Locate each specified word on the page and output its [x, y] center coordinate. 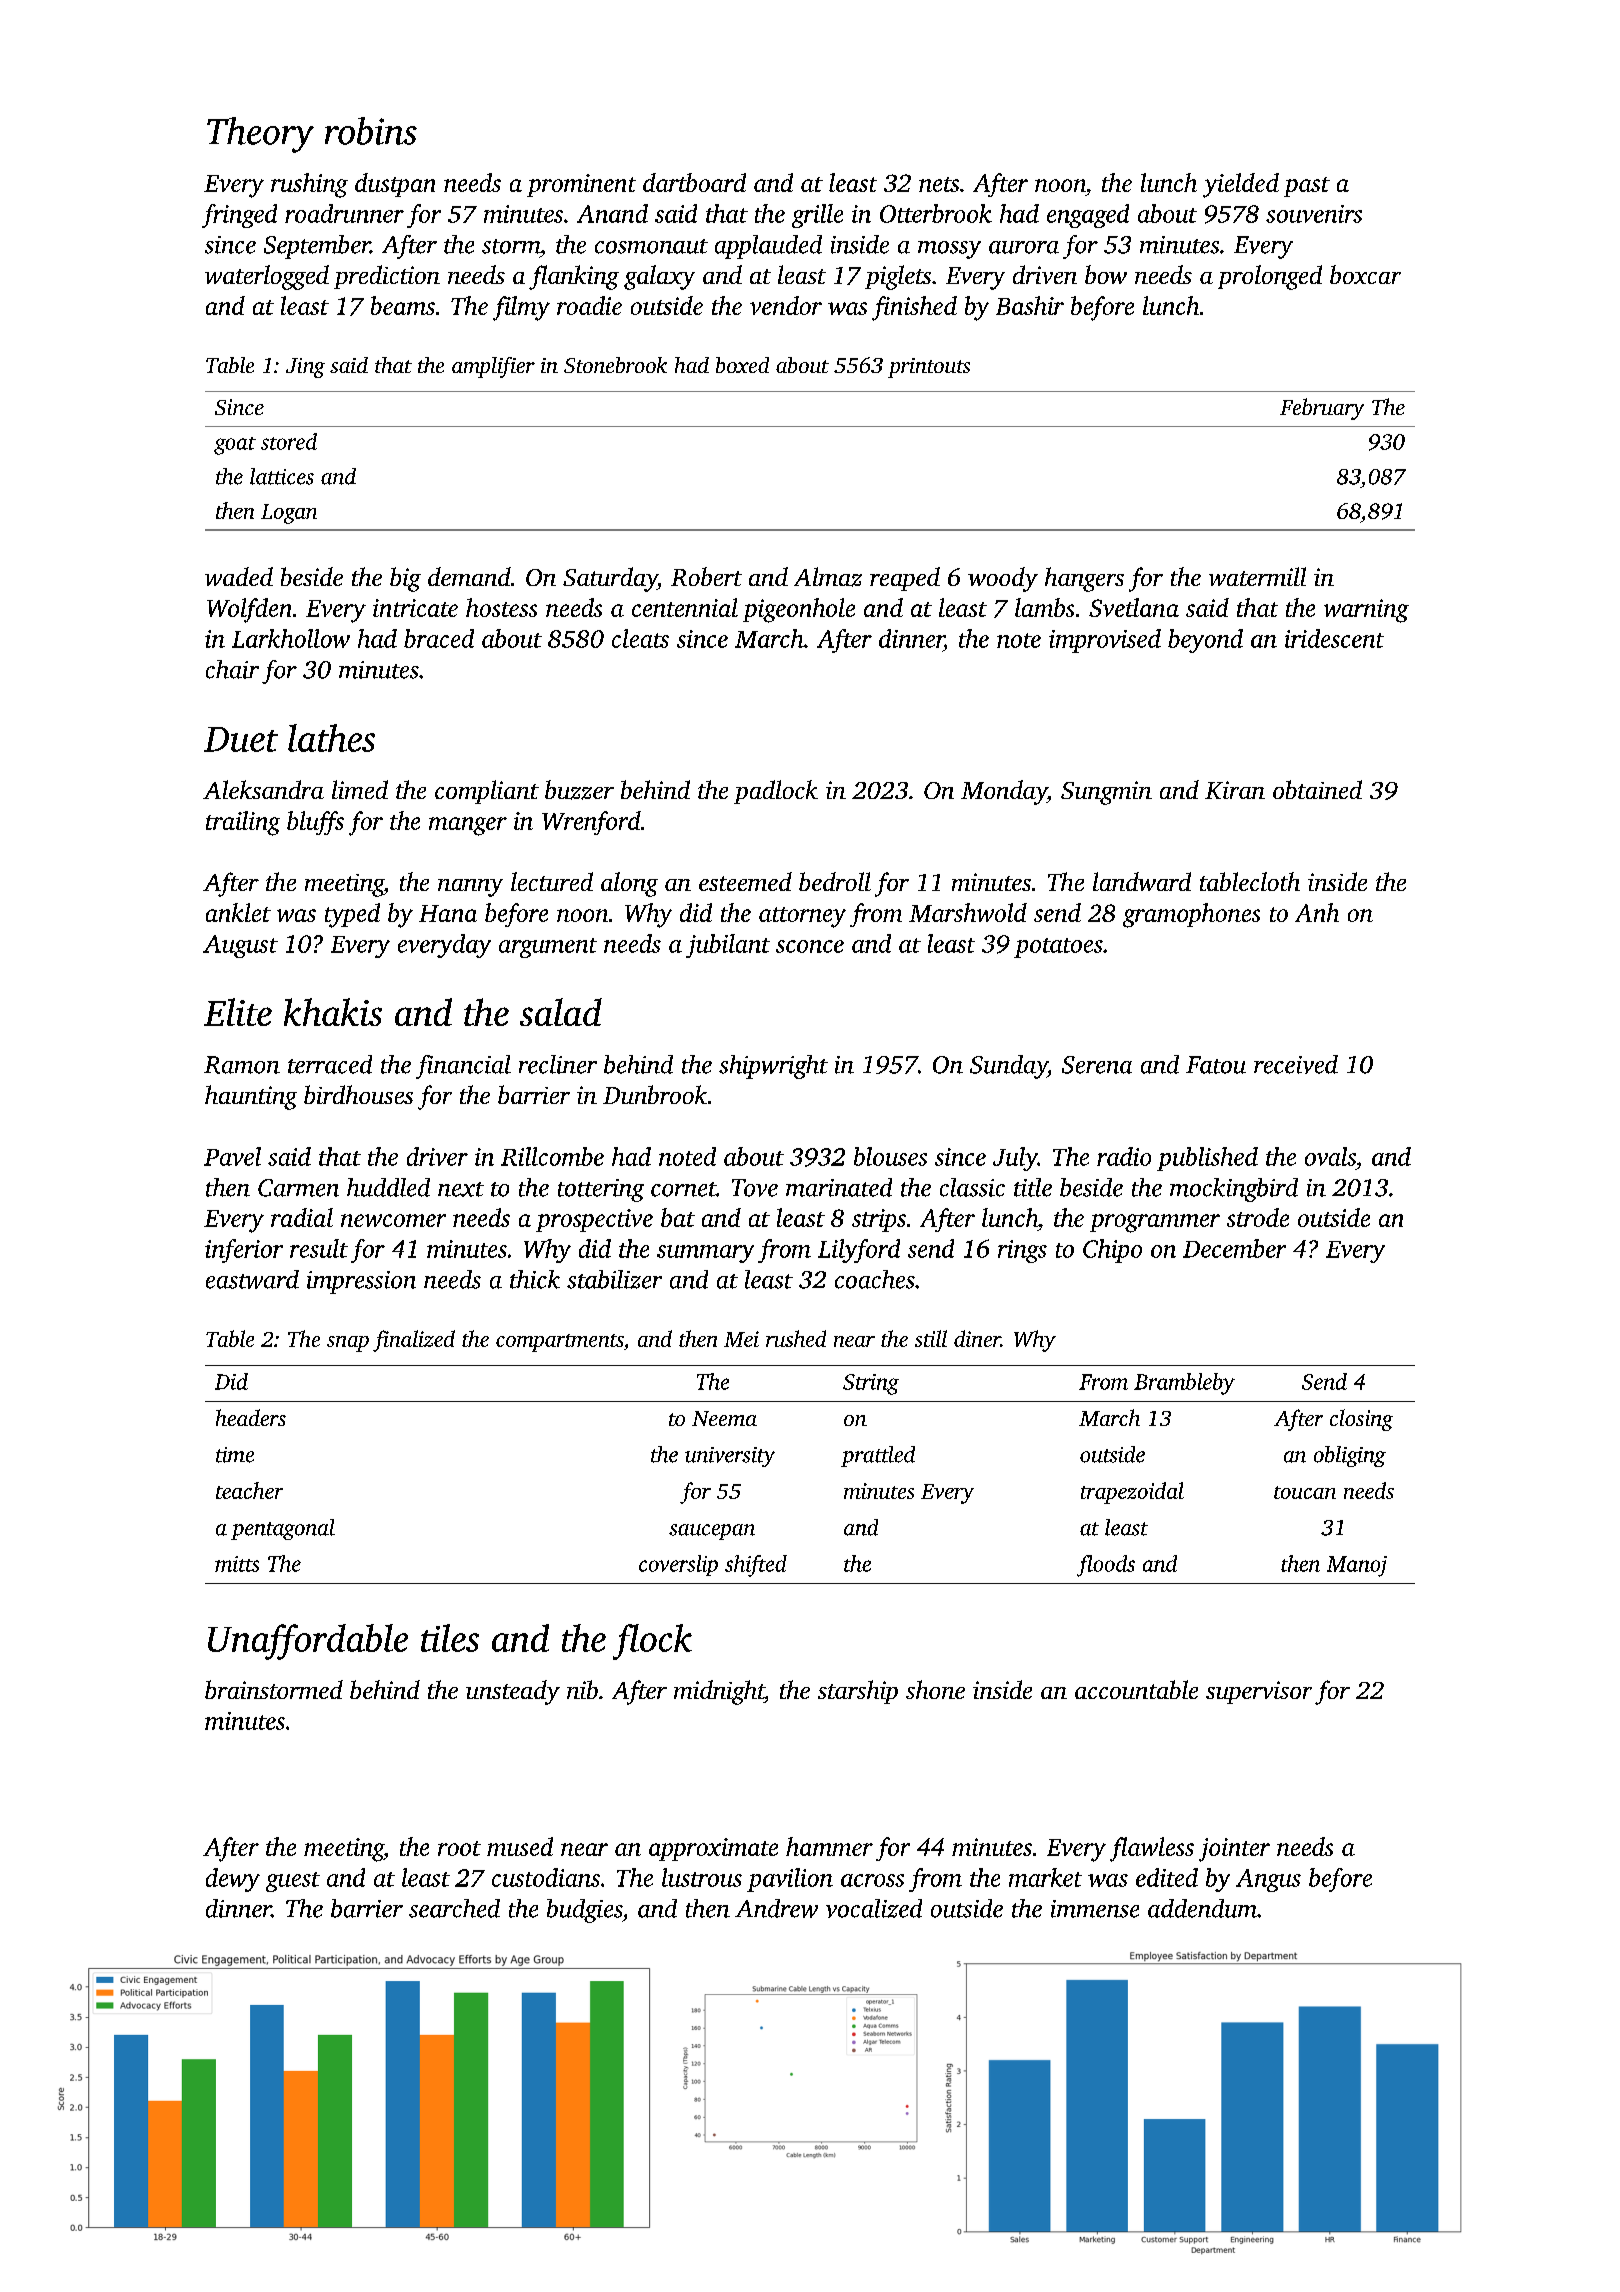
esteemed [745, 881]
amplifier [493, 367]
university [730, 1457]
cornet [683, 1189]
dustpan [395, 185]
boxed [742, 365]
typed [352, 915]
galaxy [659, 277]
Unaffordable [308, 1642]
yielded [1241, 185]
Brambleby [1184, 1384]
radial [302, 1217]
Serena [1097, 1065]
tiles [450, 1638]
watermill [1257, 576]
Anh [1317, 912]
